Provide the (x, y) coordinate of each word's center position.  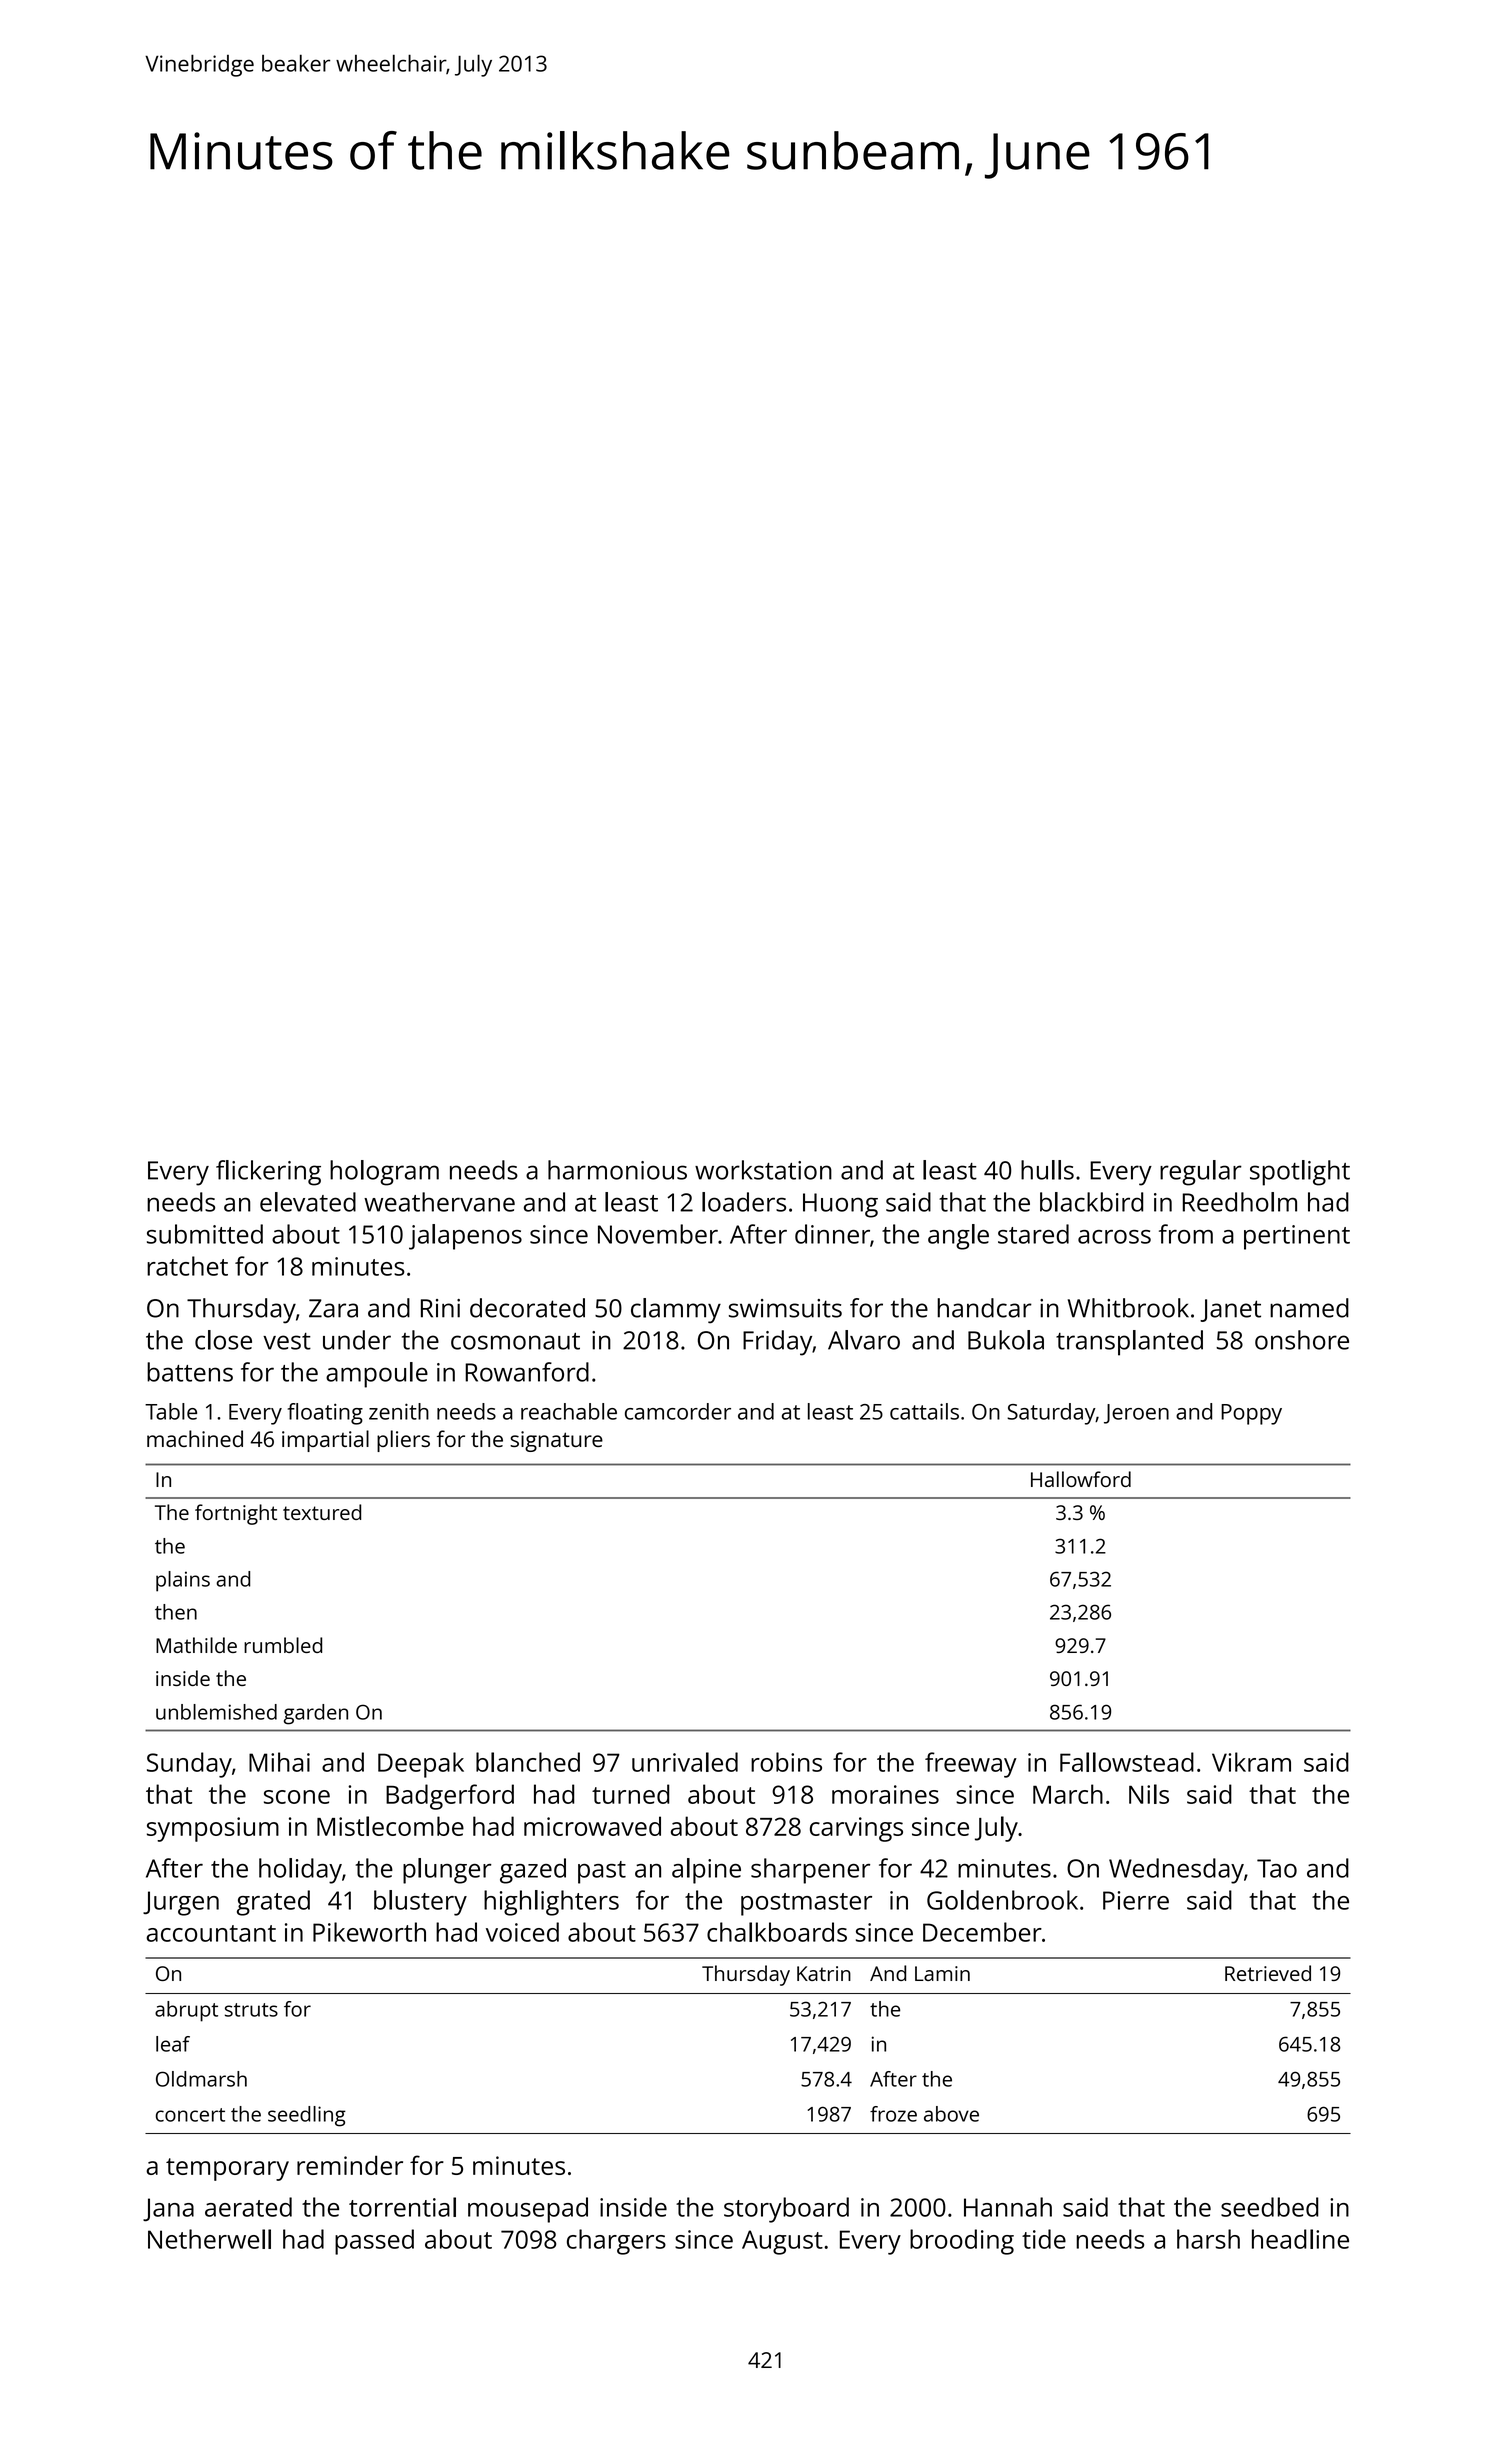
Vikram (1251, 1762)
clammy (676, 1311)
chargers (616, 2242)
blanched (528, 1762)
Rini (440, 1308)
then (176, 1612)
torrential (402, 2207)
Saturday (1051, 1414)
